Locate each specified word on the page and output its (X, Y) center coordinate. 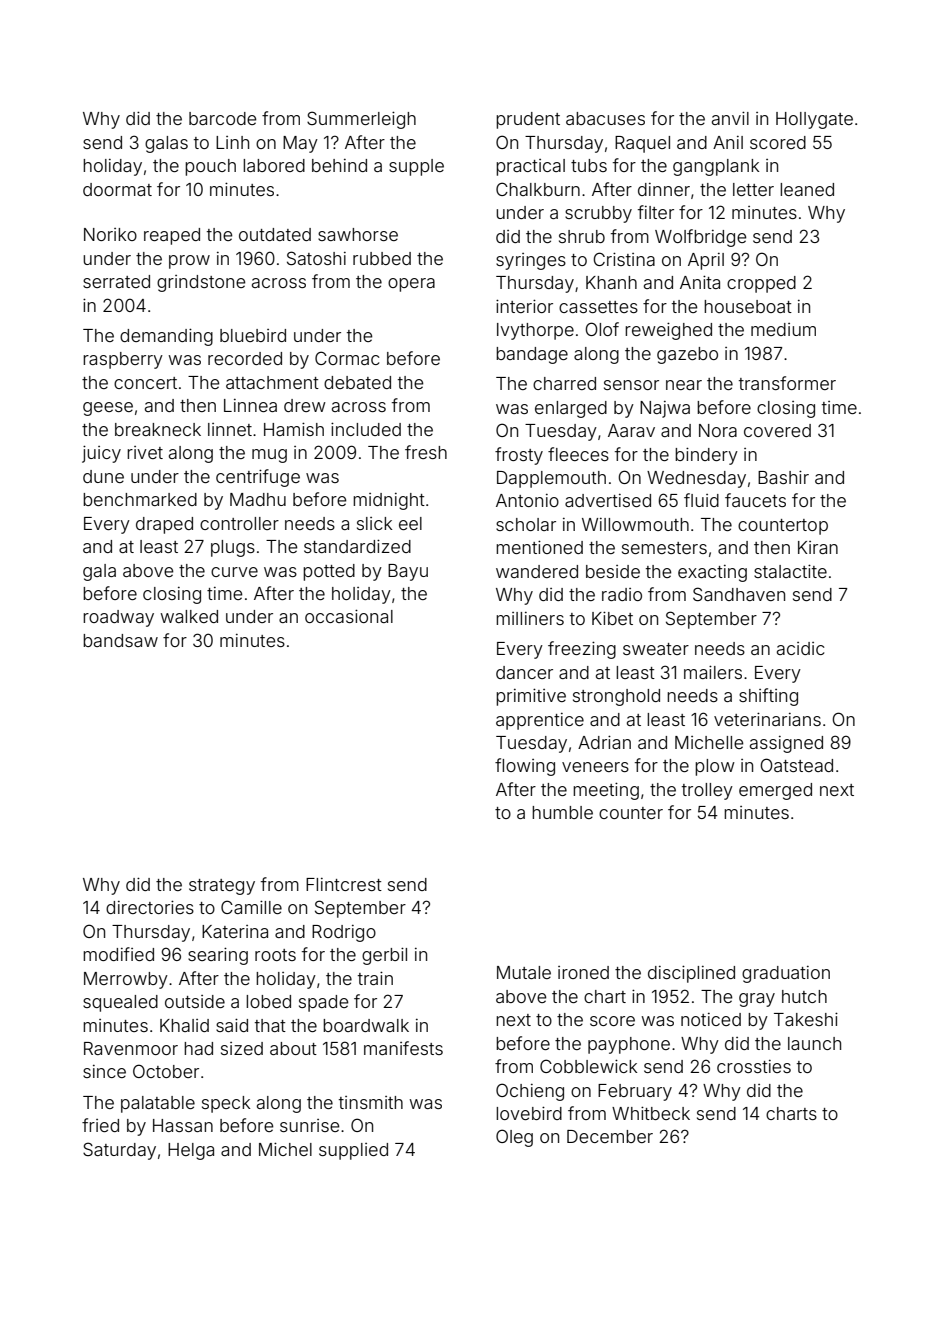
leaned (807, 189)
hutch (804, 996)
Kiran (818, 547)
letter (753, 189)
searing (218, 956)
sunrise (309, 1125)
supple (416, 167)
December (610, 1136)
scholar (526, 524)
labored (274, 165)
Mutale (524, 972)
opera (411, 285)
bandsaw (120, 640)
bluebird (253, 335)
